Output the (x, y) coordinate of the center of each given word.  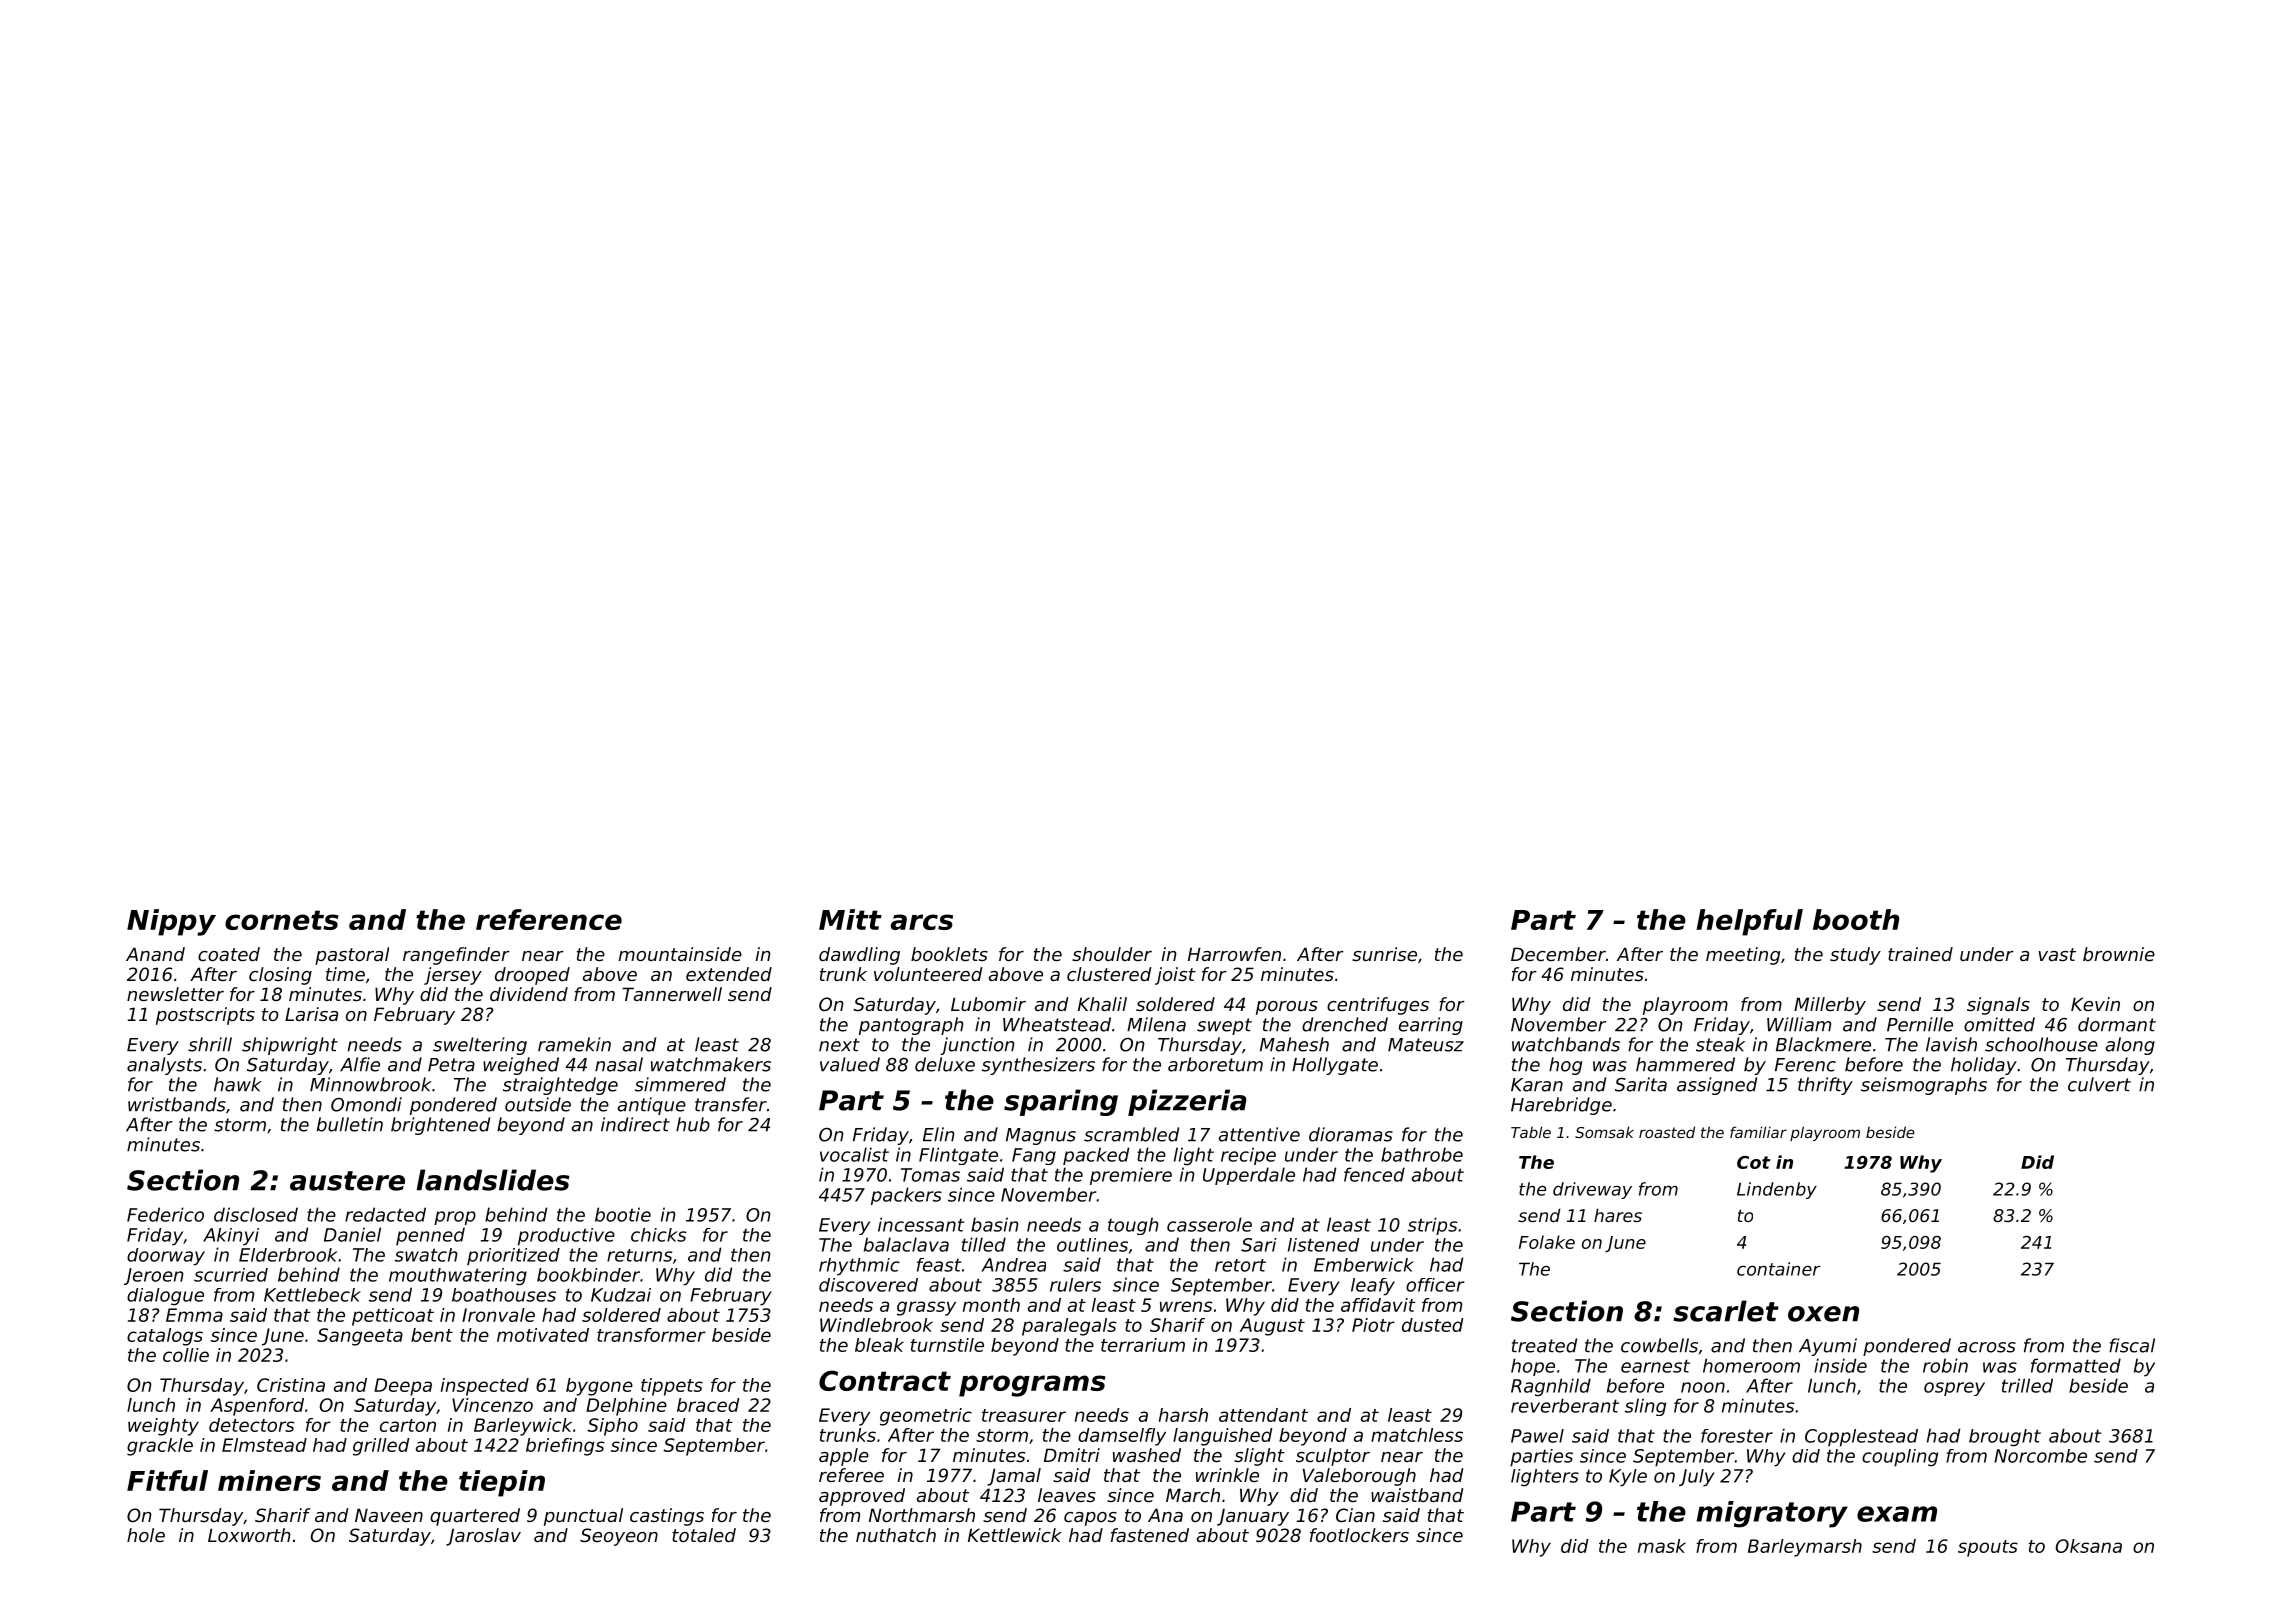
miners (269, 1480)
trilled (2027, 1385)
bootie (623, 1214)
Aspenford (257, 1407)
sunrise (1384, 954)
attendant (1263, 1415)
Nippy (171, 922)
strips (1432, 1226)
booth (1856, 919)
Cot (1754, 1162)
